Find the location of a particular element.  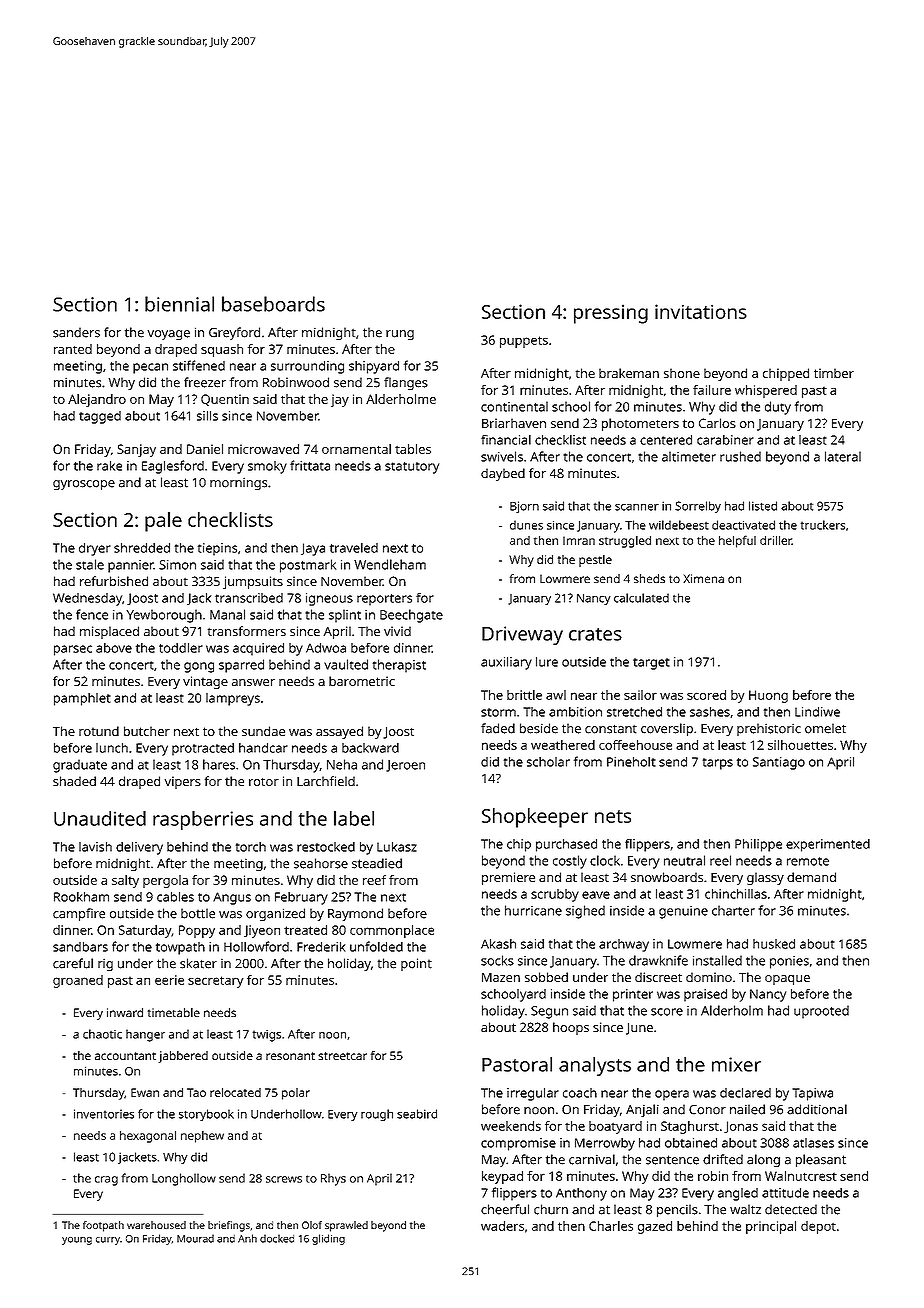

shipyard is located at coordinates (374, 367).
